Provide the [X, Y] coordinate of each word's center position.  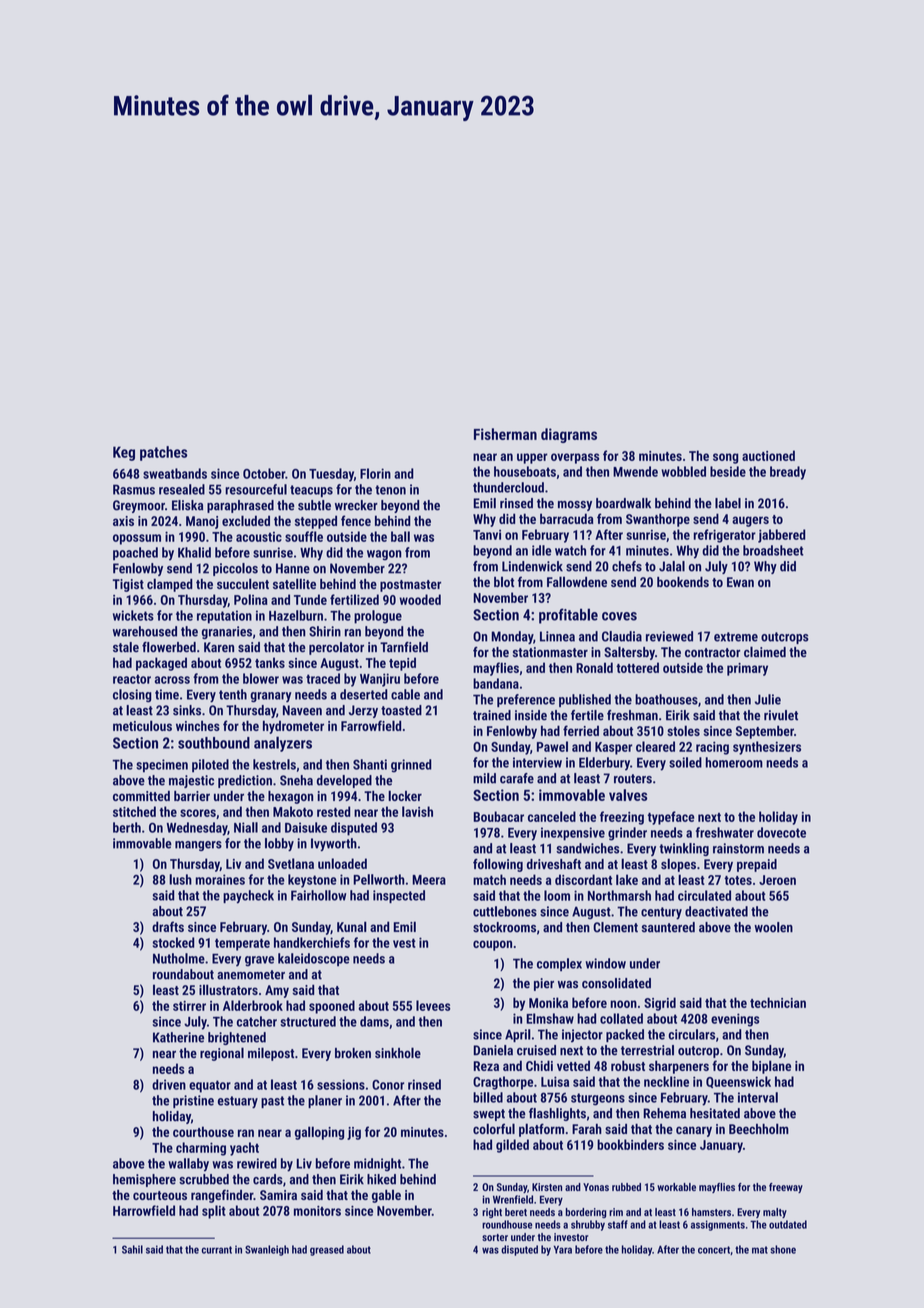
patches [163, 453]
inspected [399, 896]
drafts [168, 926]
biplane [771, 1067]
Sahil [132, 1249]
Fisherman [505, 434]
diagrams [569, 435]
